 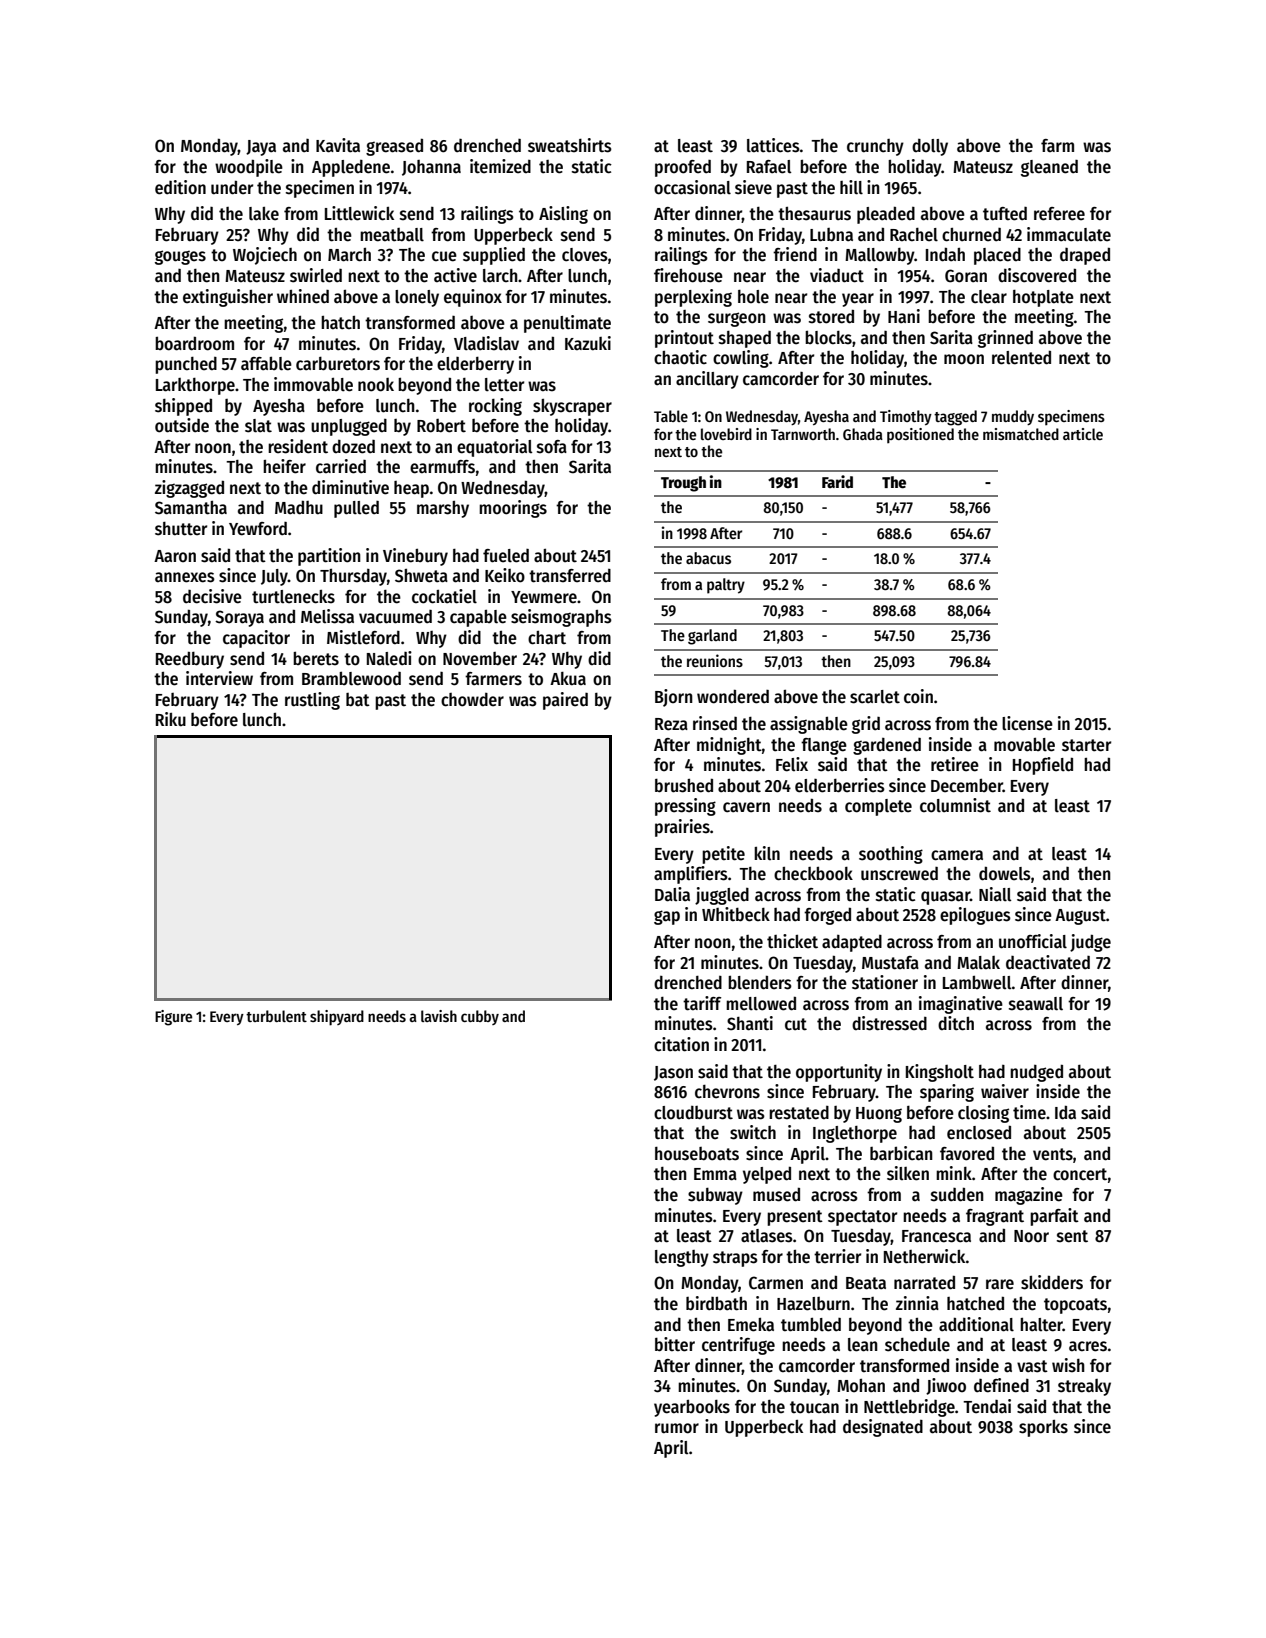 I want to click on Farid, so click(x=837, y=481).
